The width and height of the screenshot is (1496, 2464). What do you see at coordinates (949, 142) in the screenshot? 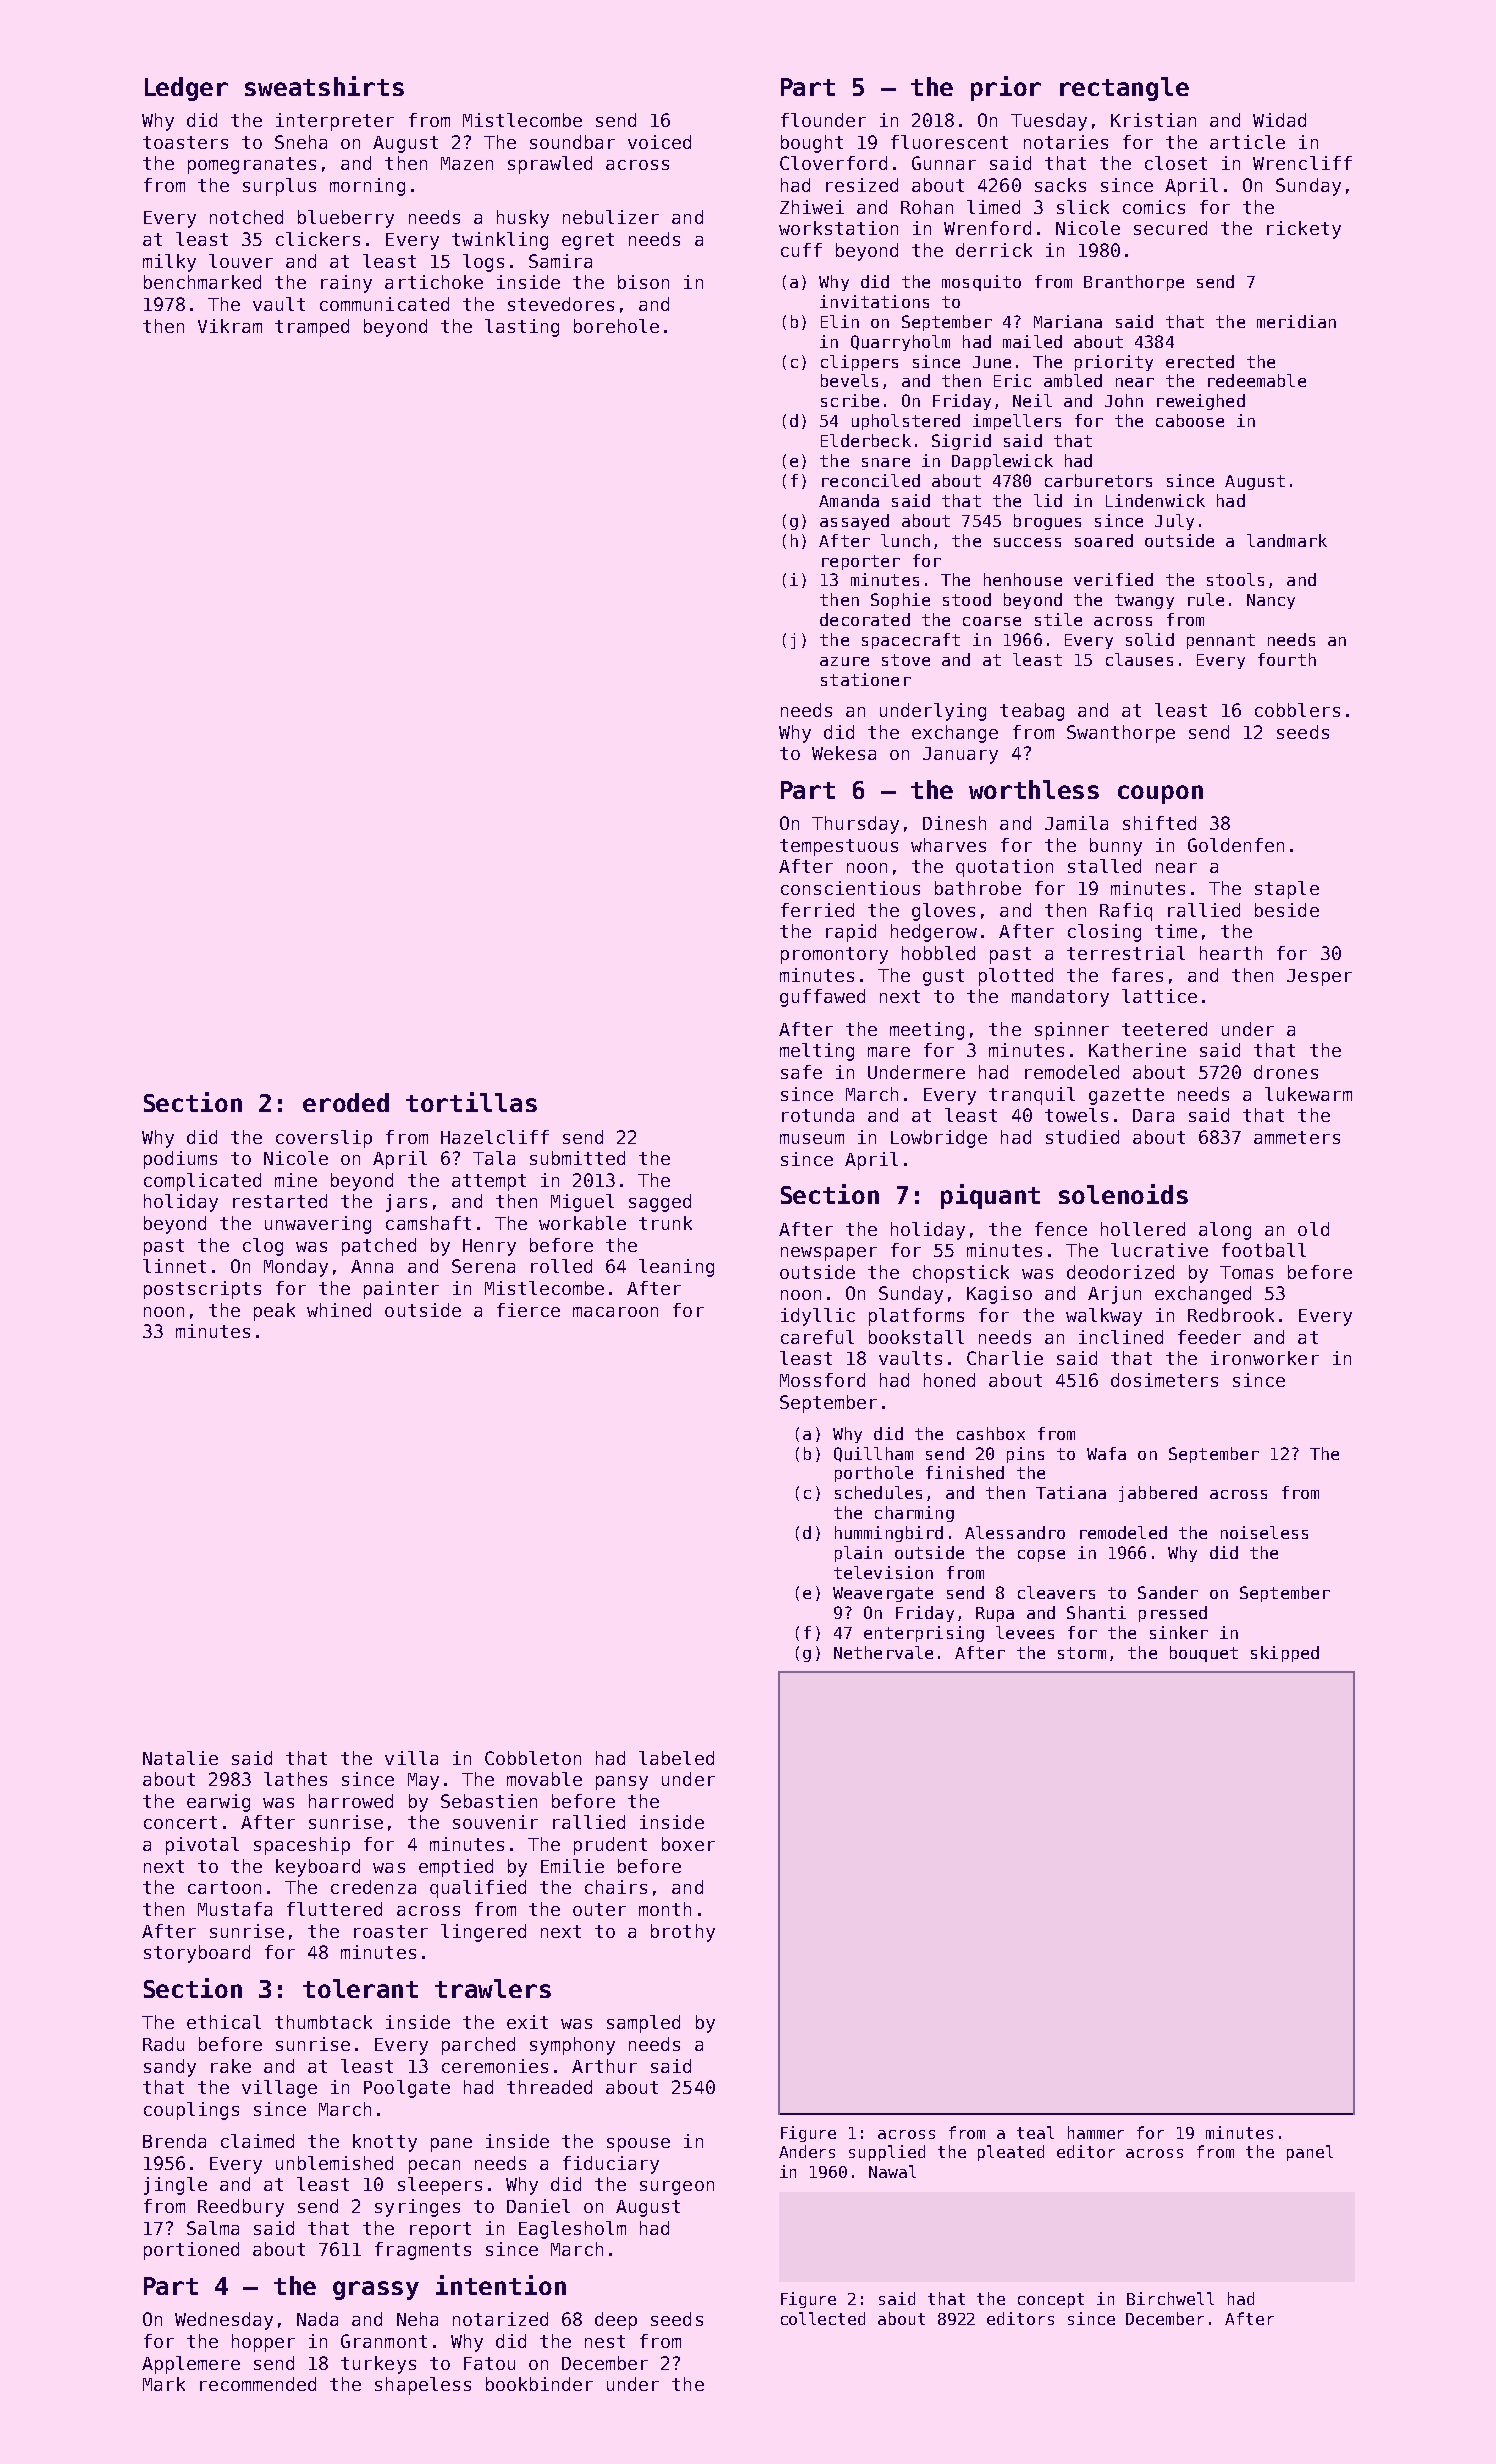
I see `fluorescent` at bounding box center [949, 142].
